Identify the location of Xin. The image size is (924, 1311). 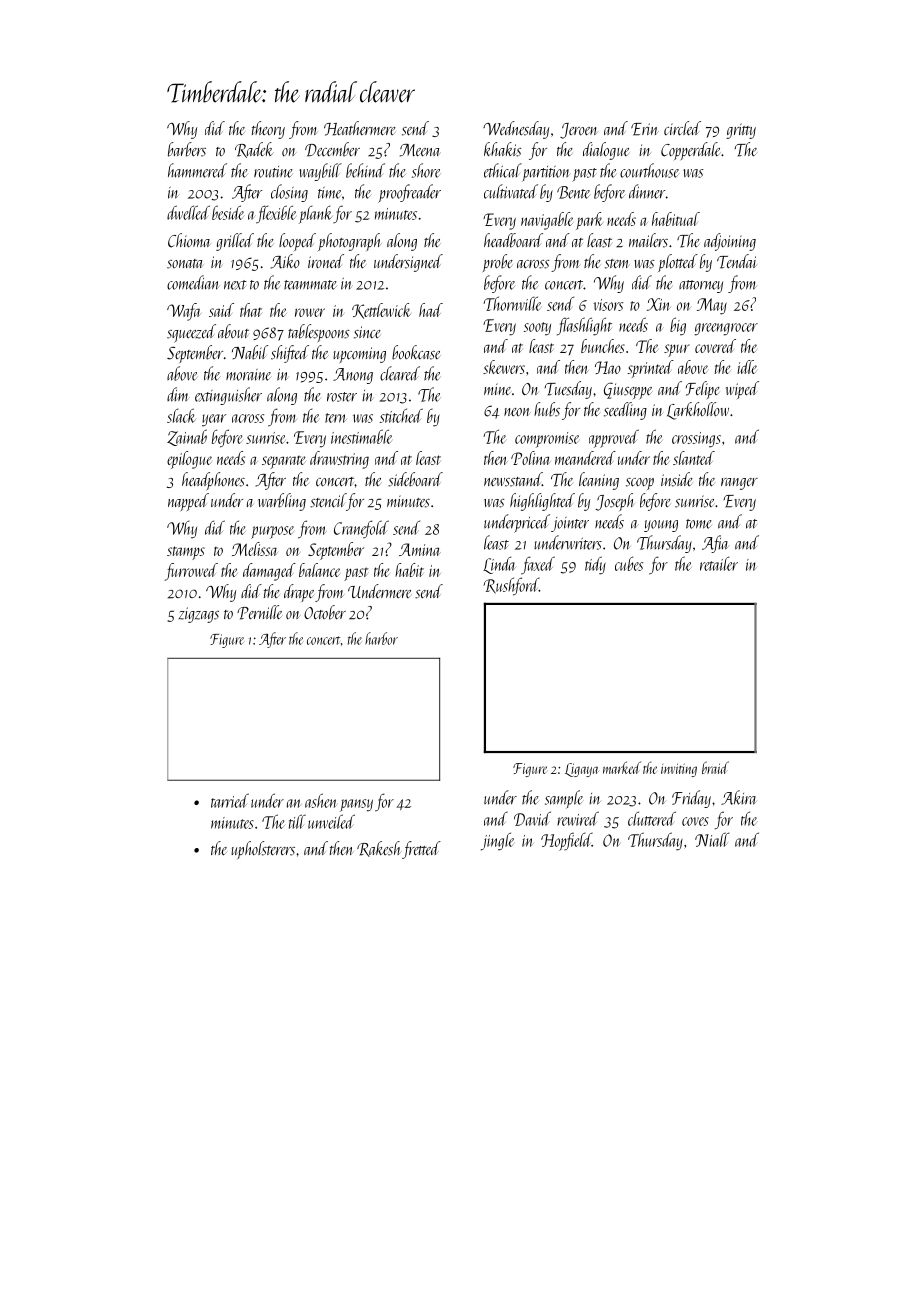
(659, 304).
